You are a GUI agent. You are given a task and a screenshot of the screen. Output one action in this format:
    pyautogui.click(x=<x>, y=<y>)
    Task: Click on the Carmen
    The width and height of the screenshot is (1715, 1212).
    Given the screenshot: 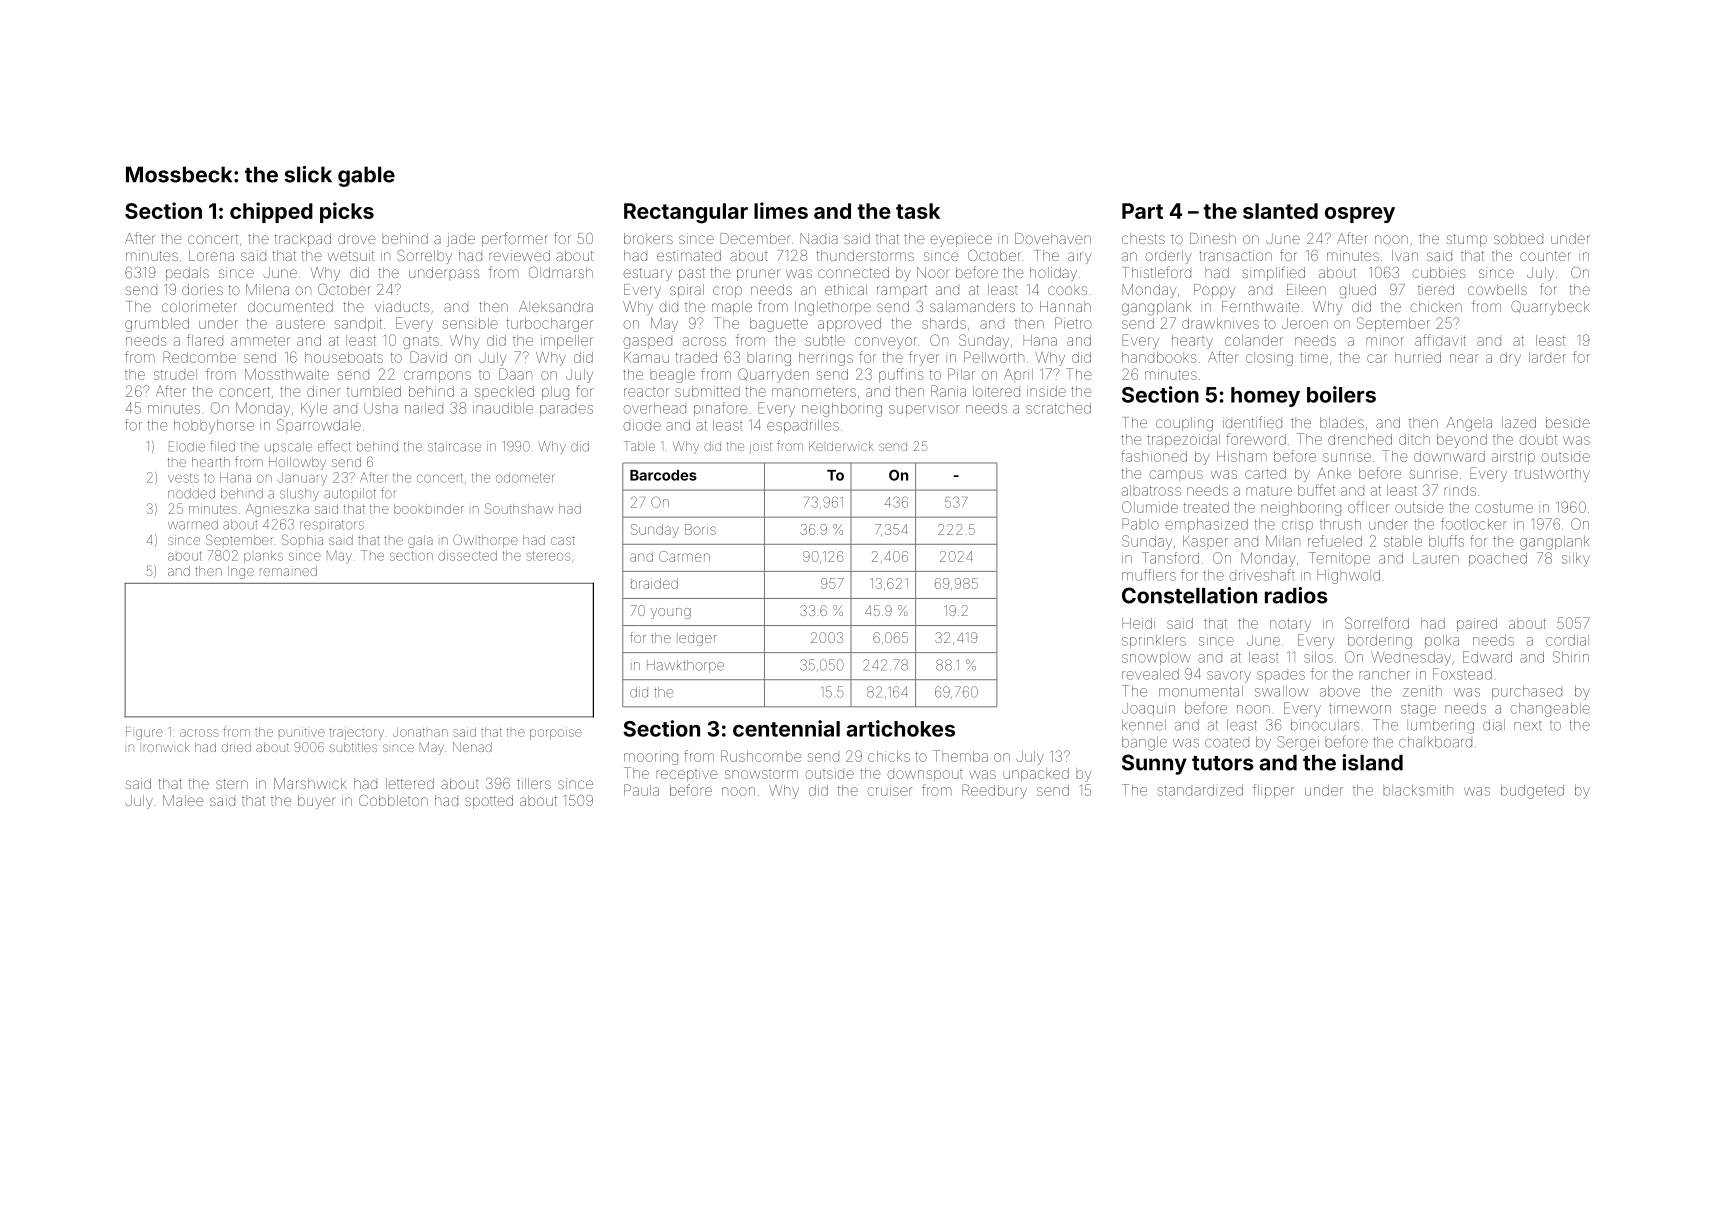 What is the action you would take?
    pyautogui.click(x=684, y=556)
